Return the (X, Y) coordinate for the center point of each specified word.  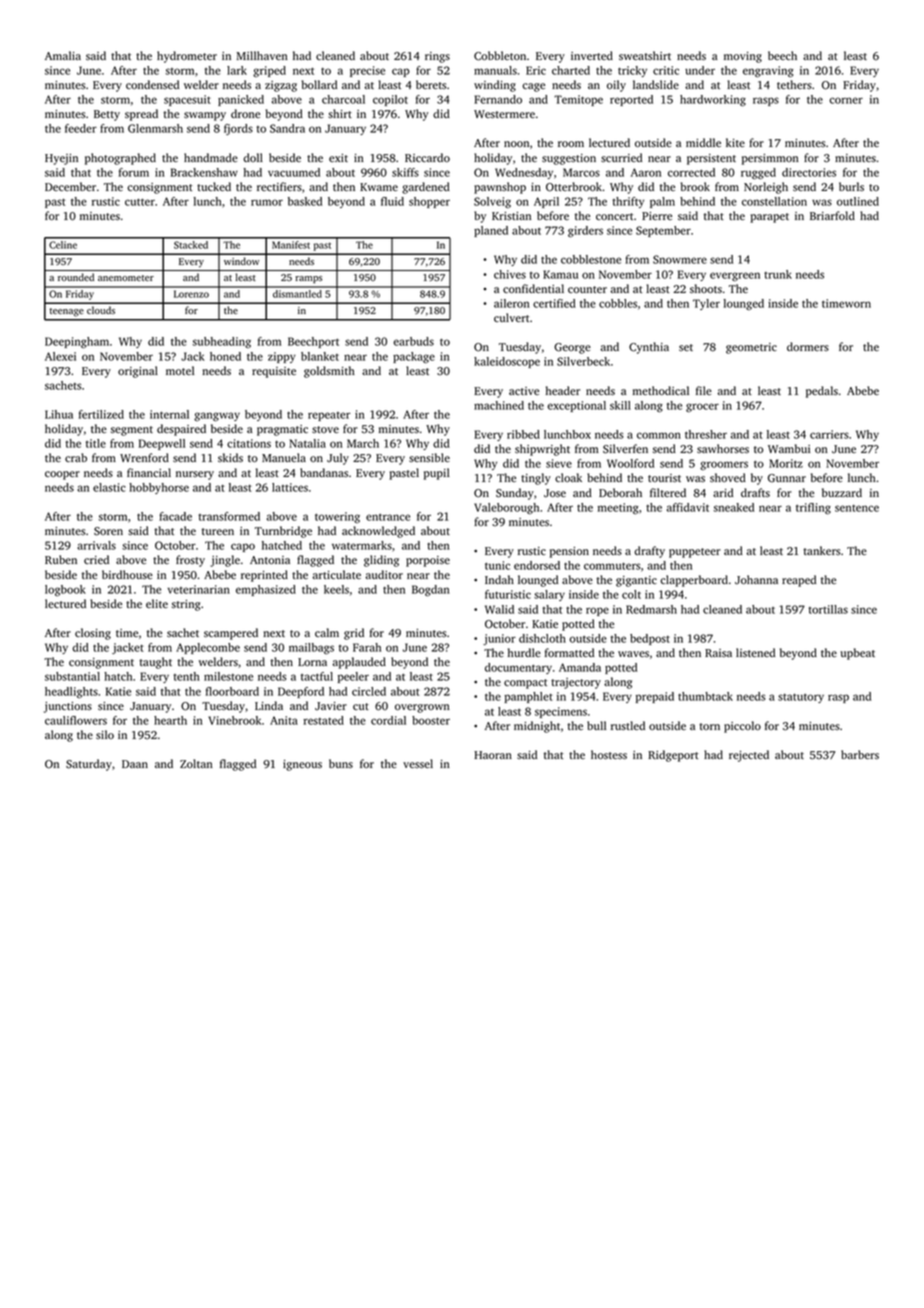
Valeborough (506, 508)
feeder (81, 128)
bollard (319, 84)
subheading (222, 342)
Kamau (560, 274)
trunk (778, 274)
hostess (609, 754)
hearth (170, 720)
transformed (229, 516)
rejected (749, 756)
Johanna (756, 580)
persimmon (770, 159)
